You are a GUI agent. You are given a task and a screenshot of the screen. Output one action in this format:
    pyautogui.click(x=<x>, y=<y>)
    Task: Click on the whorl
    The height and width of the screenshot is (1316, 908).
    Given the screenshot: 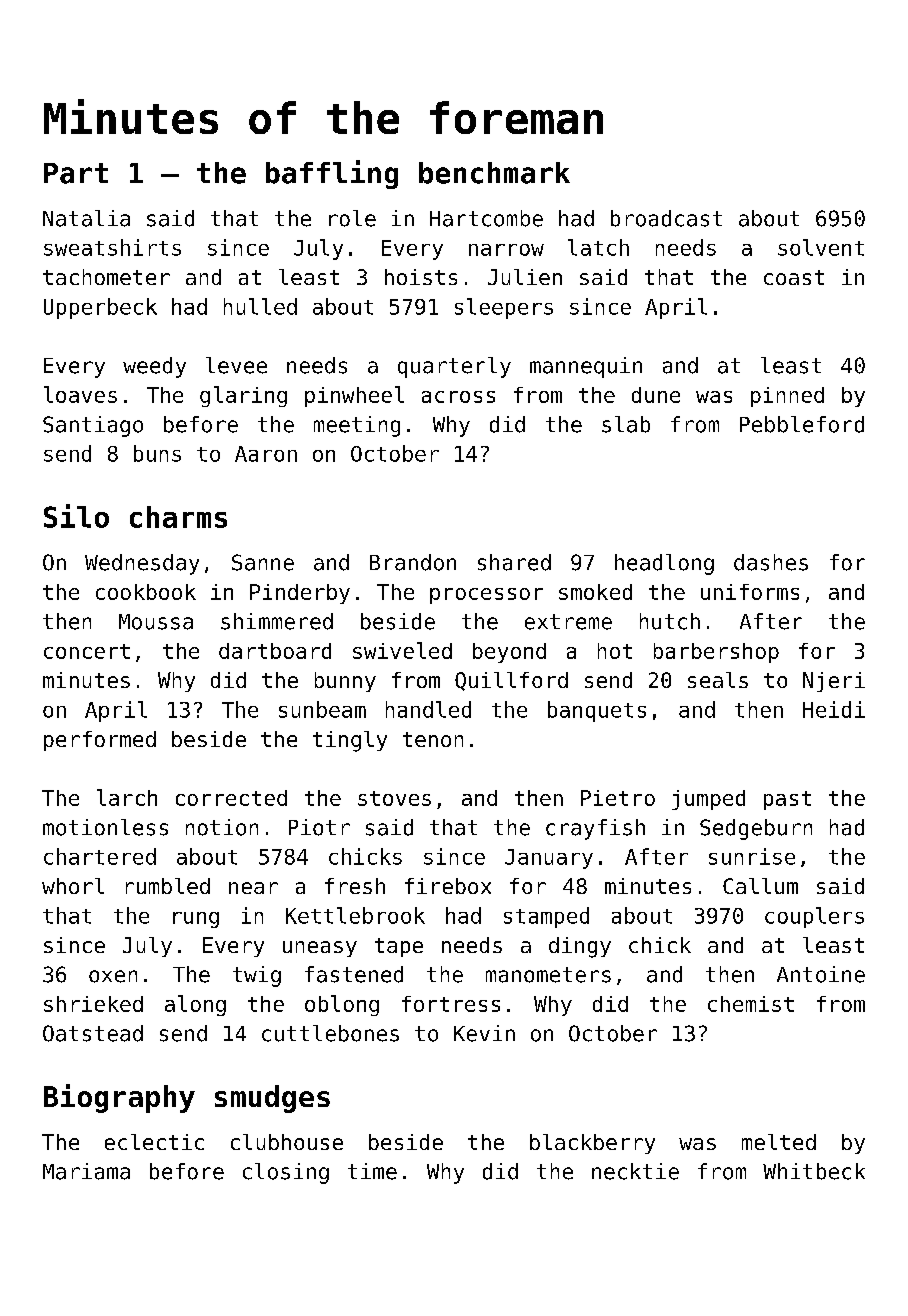 What is the action you would take?
    pyautogui.click(x=73, y=886)
